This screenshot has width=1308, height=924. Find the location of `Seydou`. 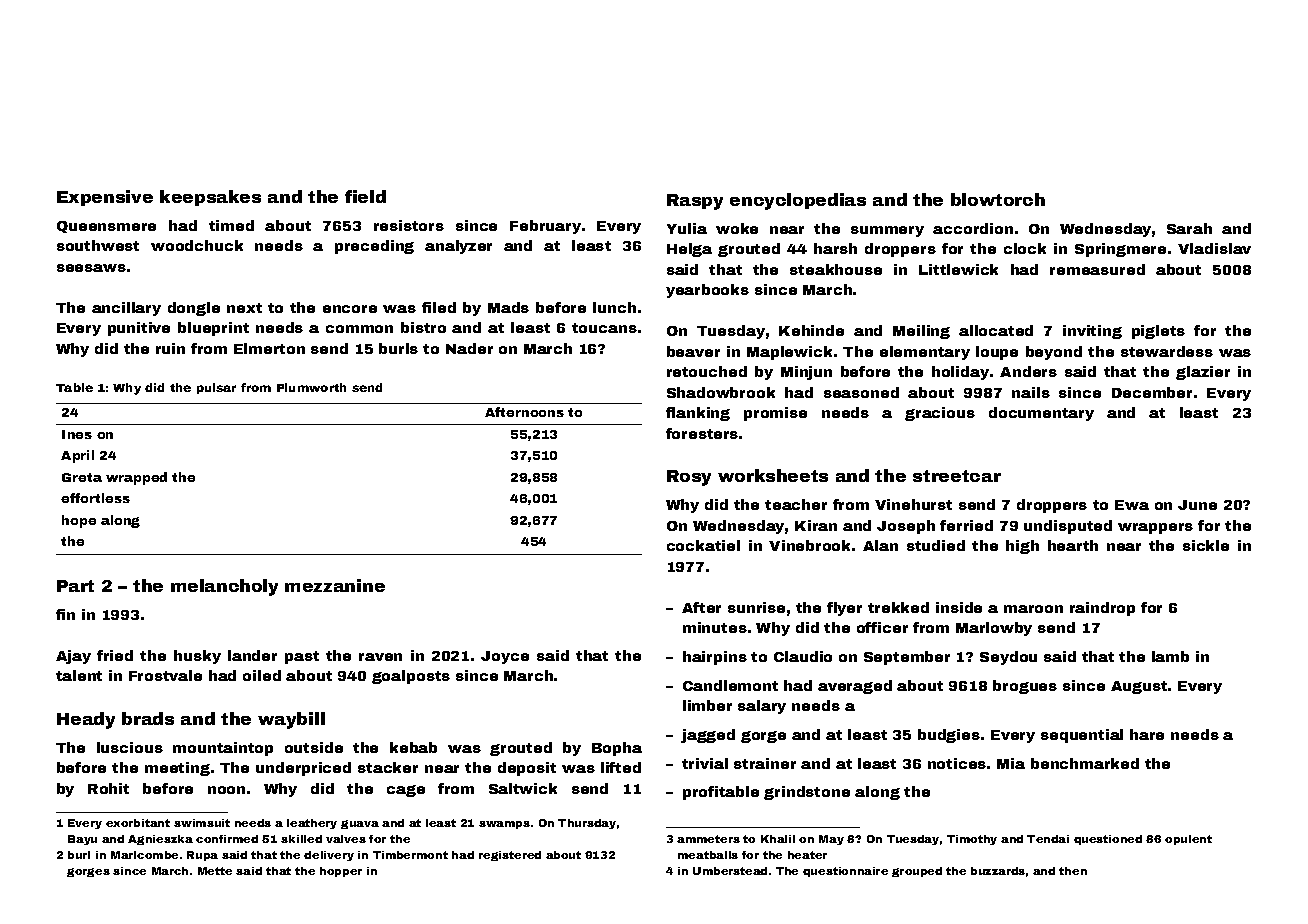

Seydou is located at coordinates (1008, 658).
